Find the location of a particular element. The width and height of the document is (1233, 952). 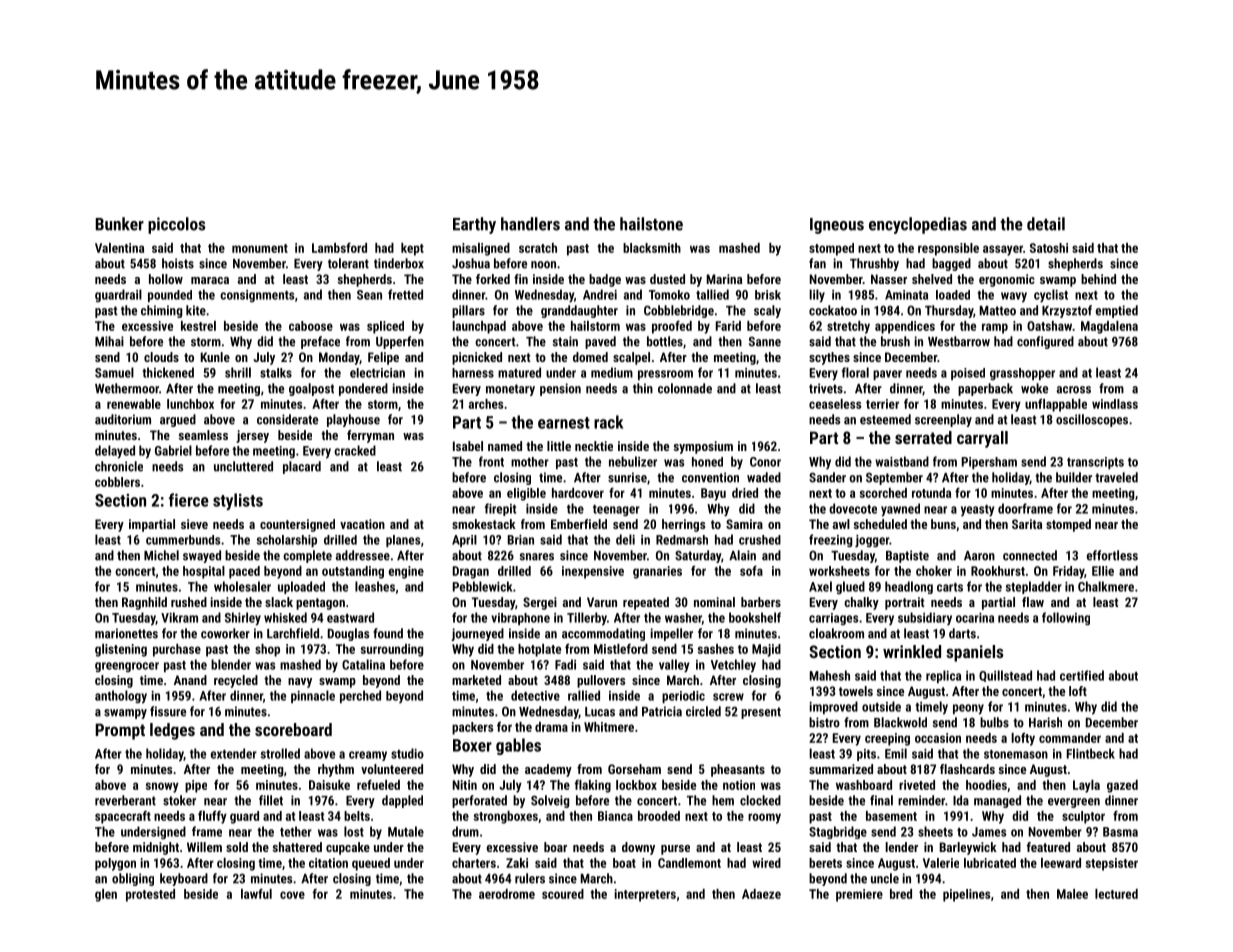

interpreters is located at coordinates (645, 895).
